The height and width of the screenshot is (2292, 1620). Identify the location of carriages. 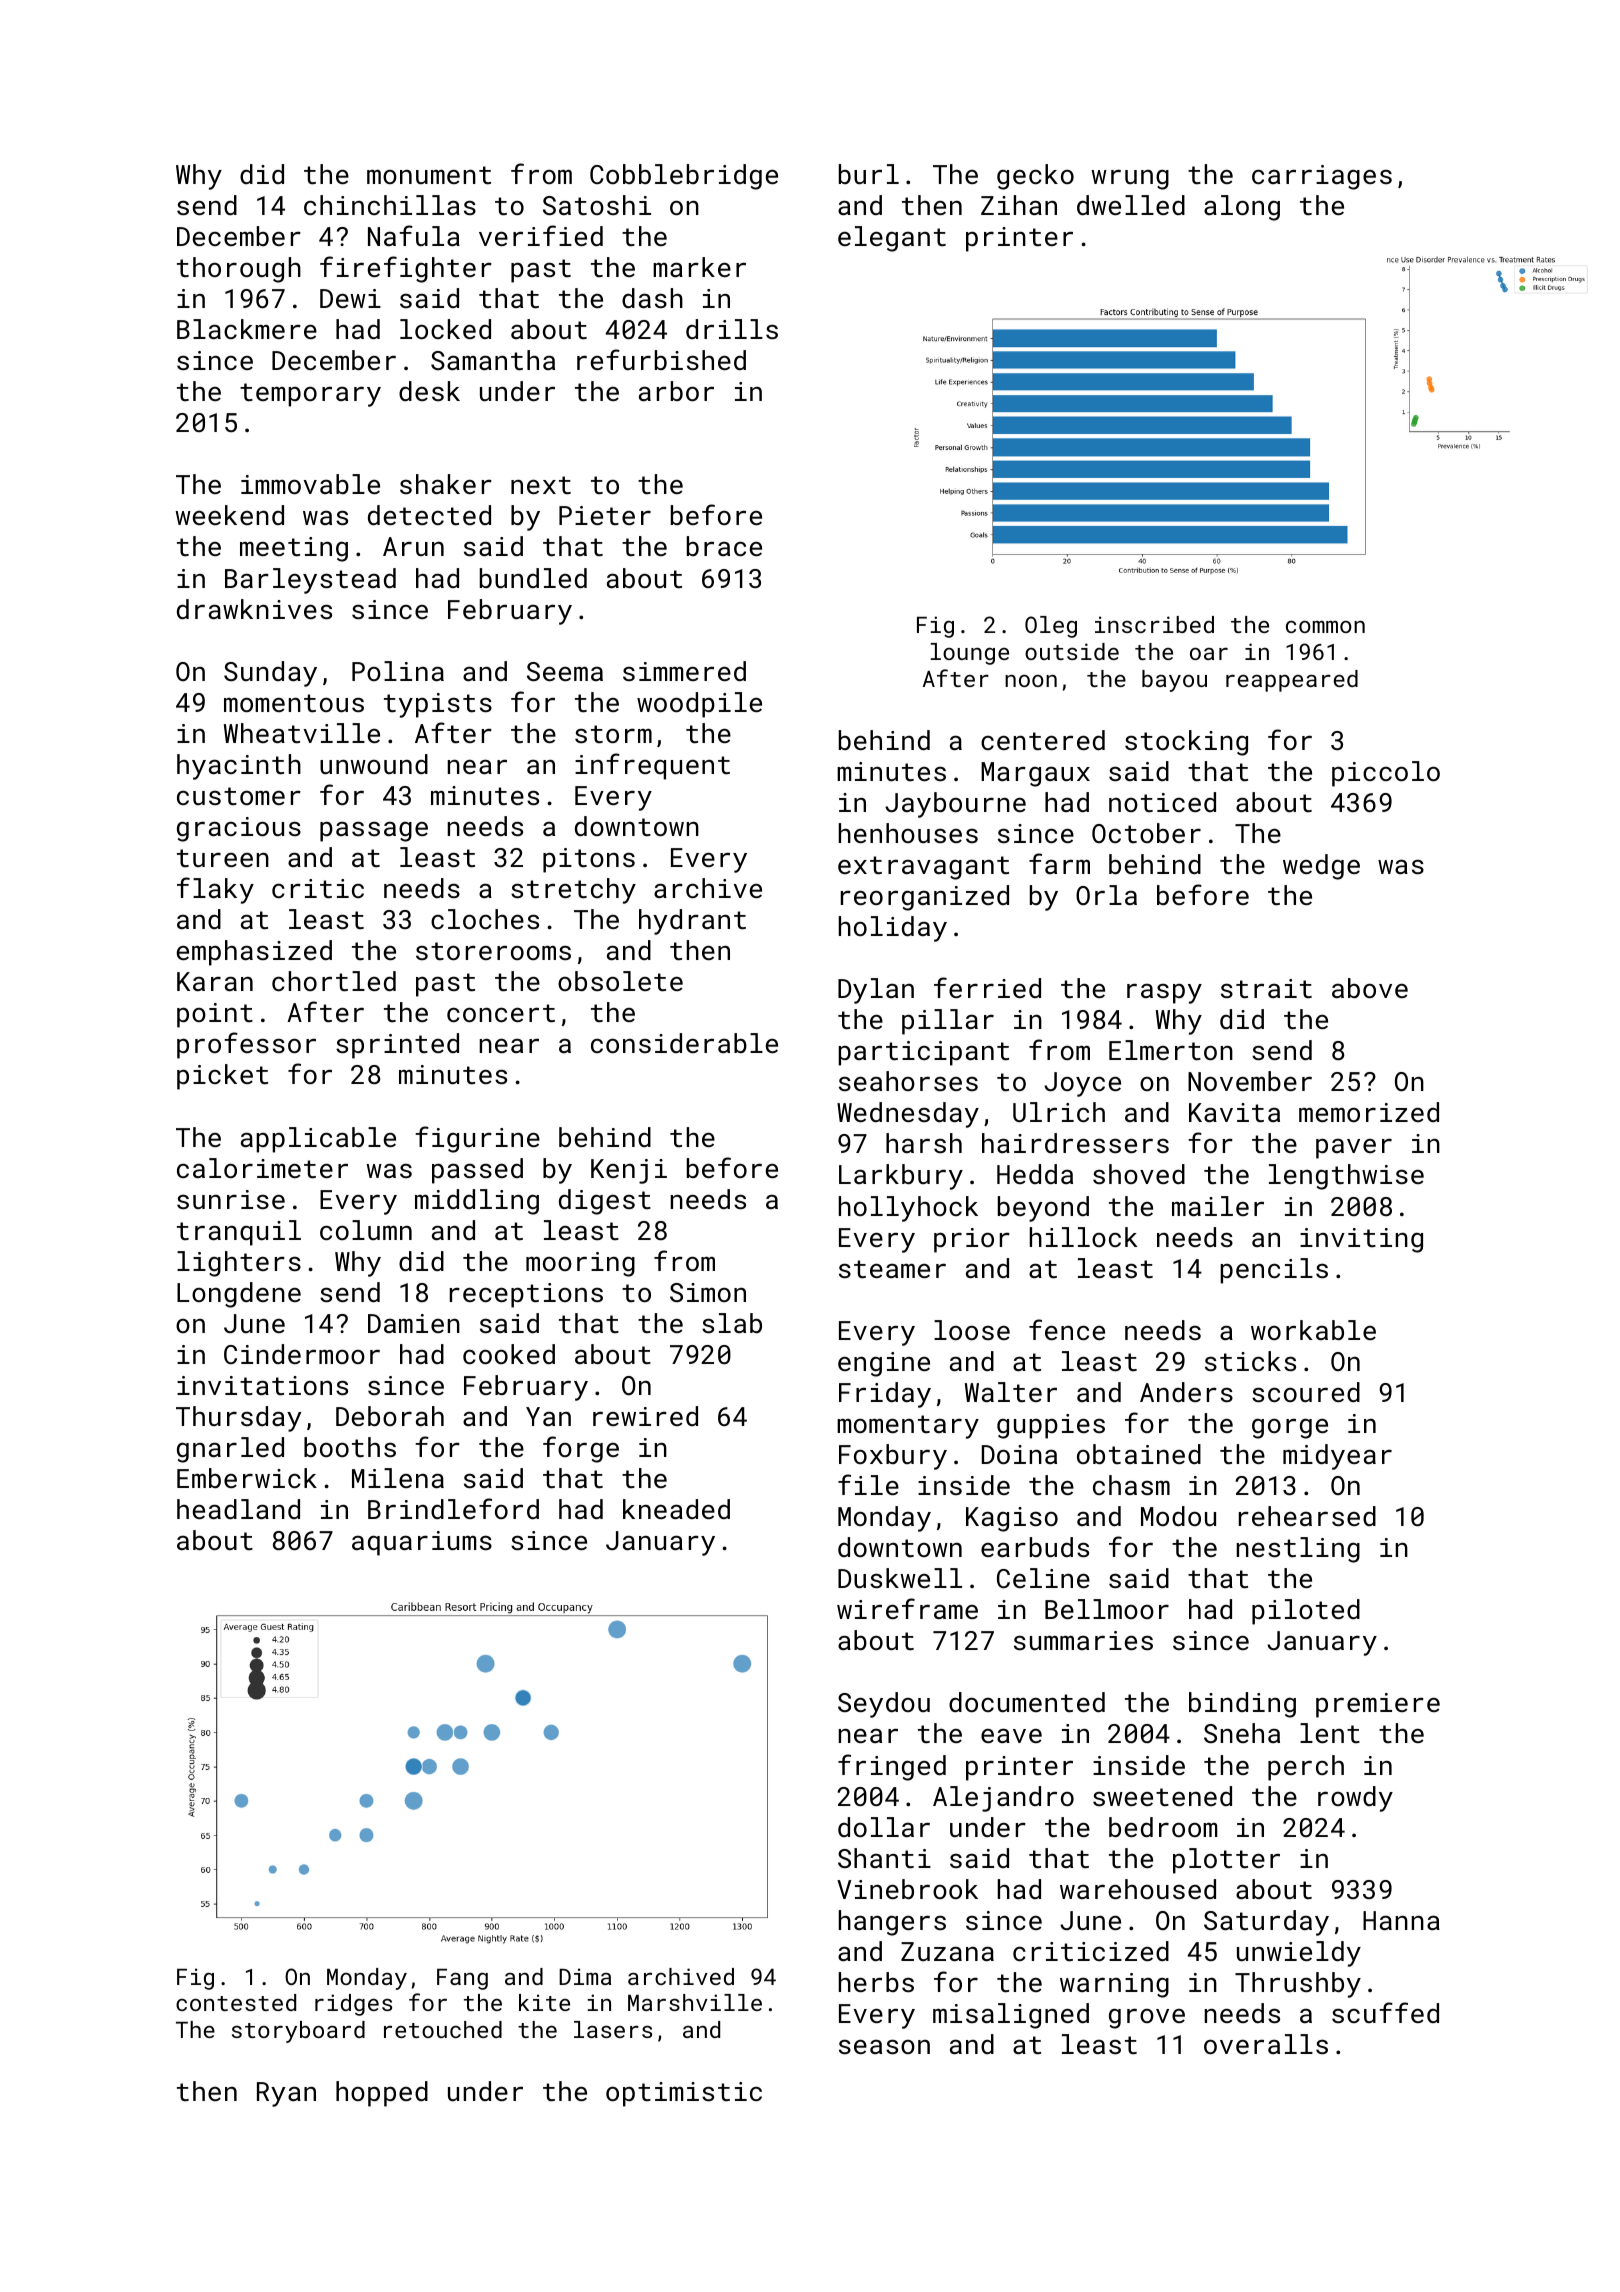
(1322, 177).
